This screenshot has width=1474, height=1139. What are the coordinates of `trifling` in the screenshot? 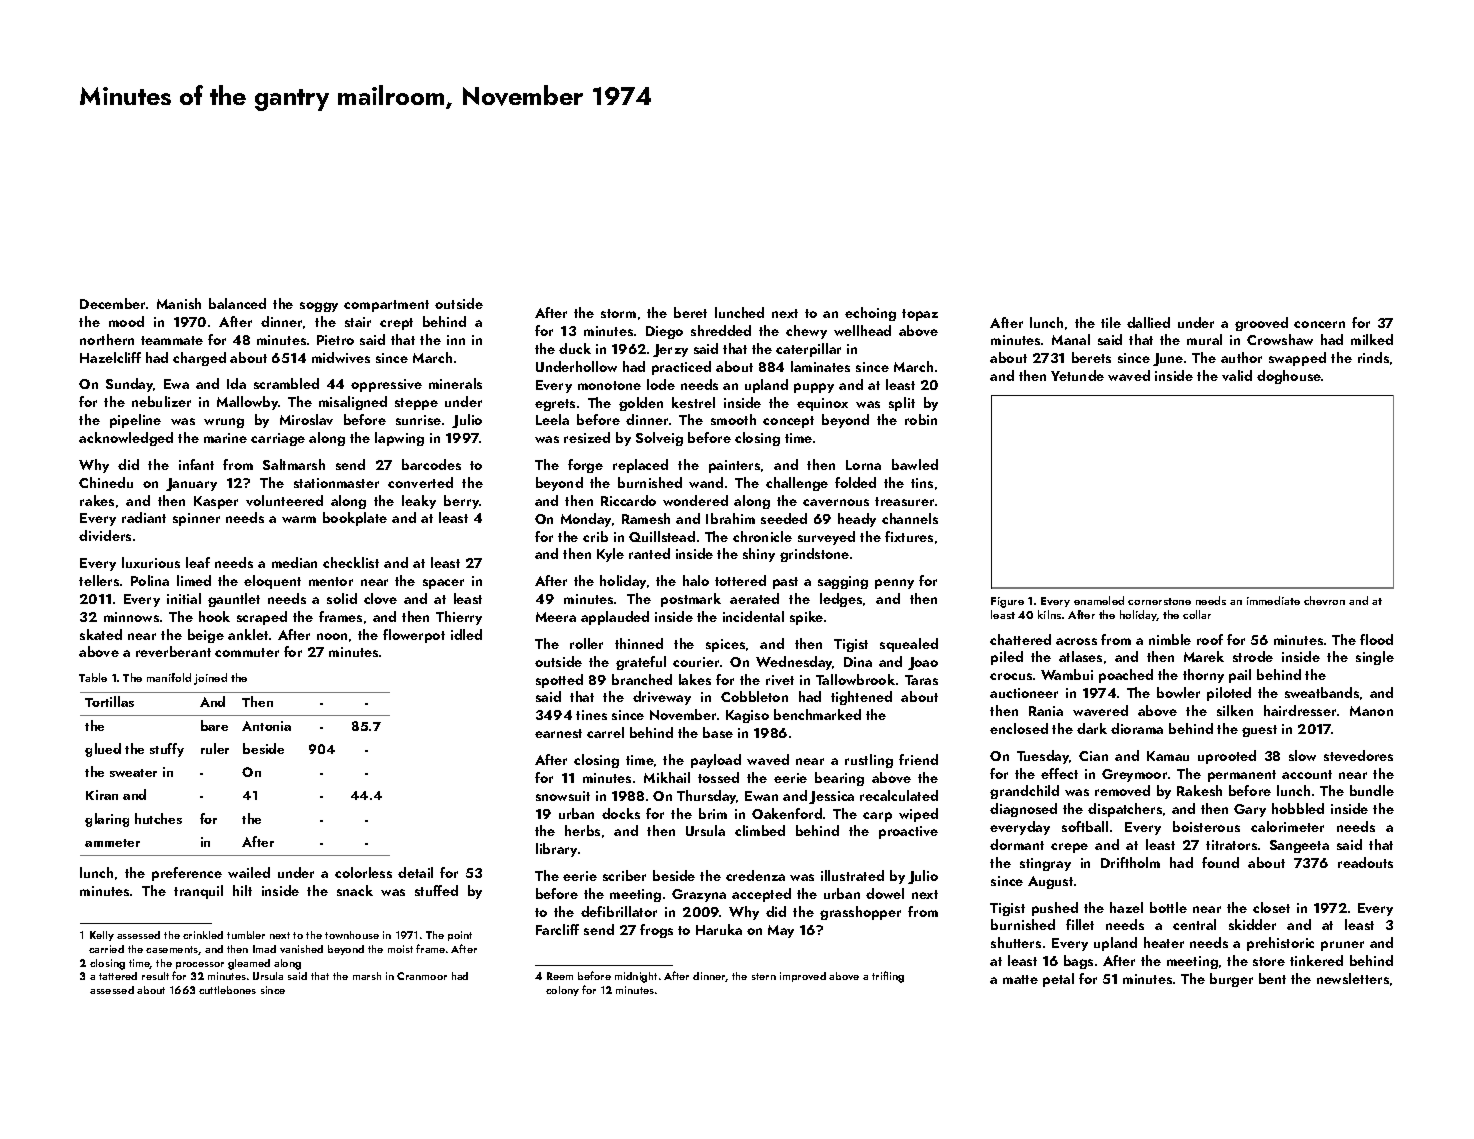 It's located at (888, 977).
